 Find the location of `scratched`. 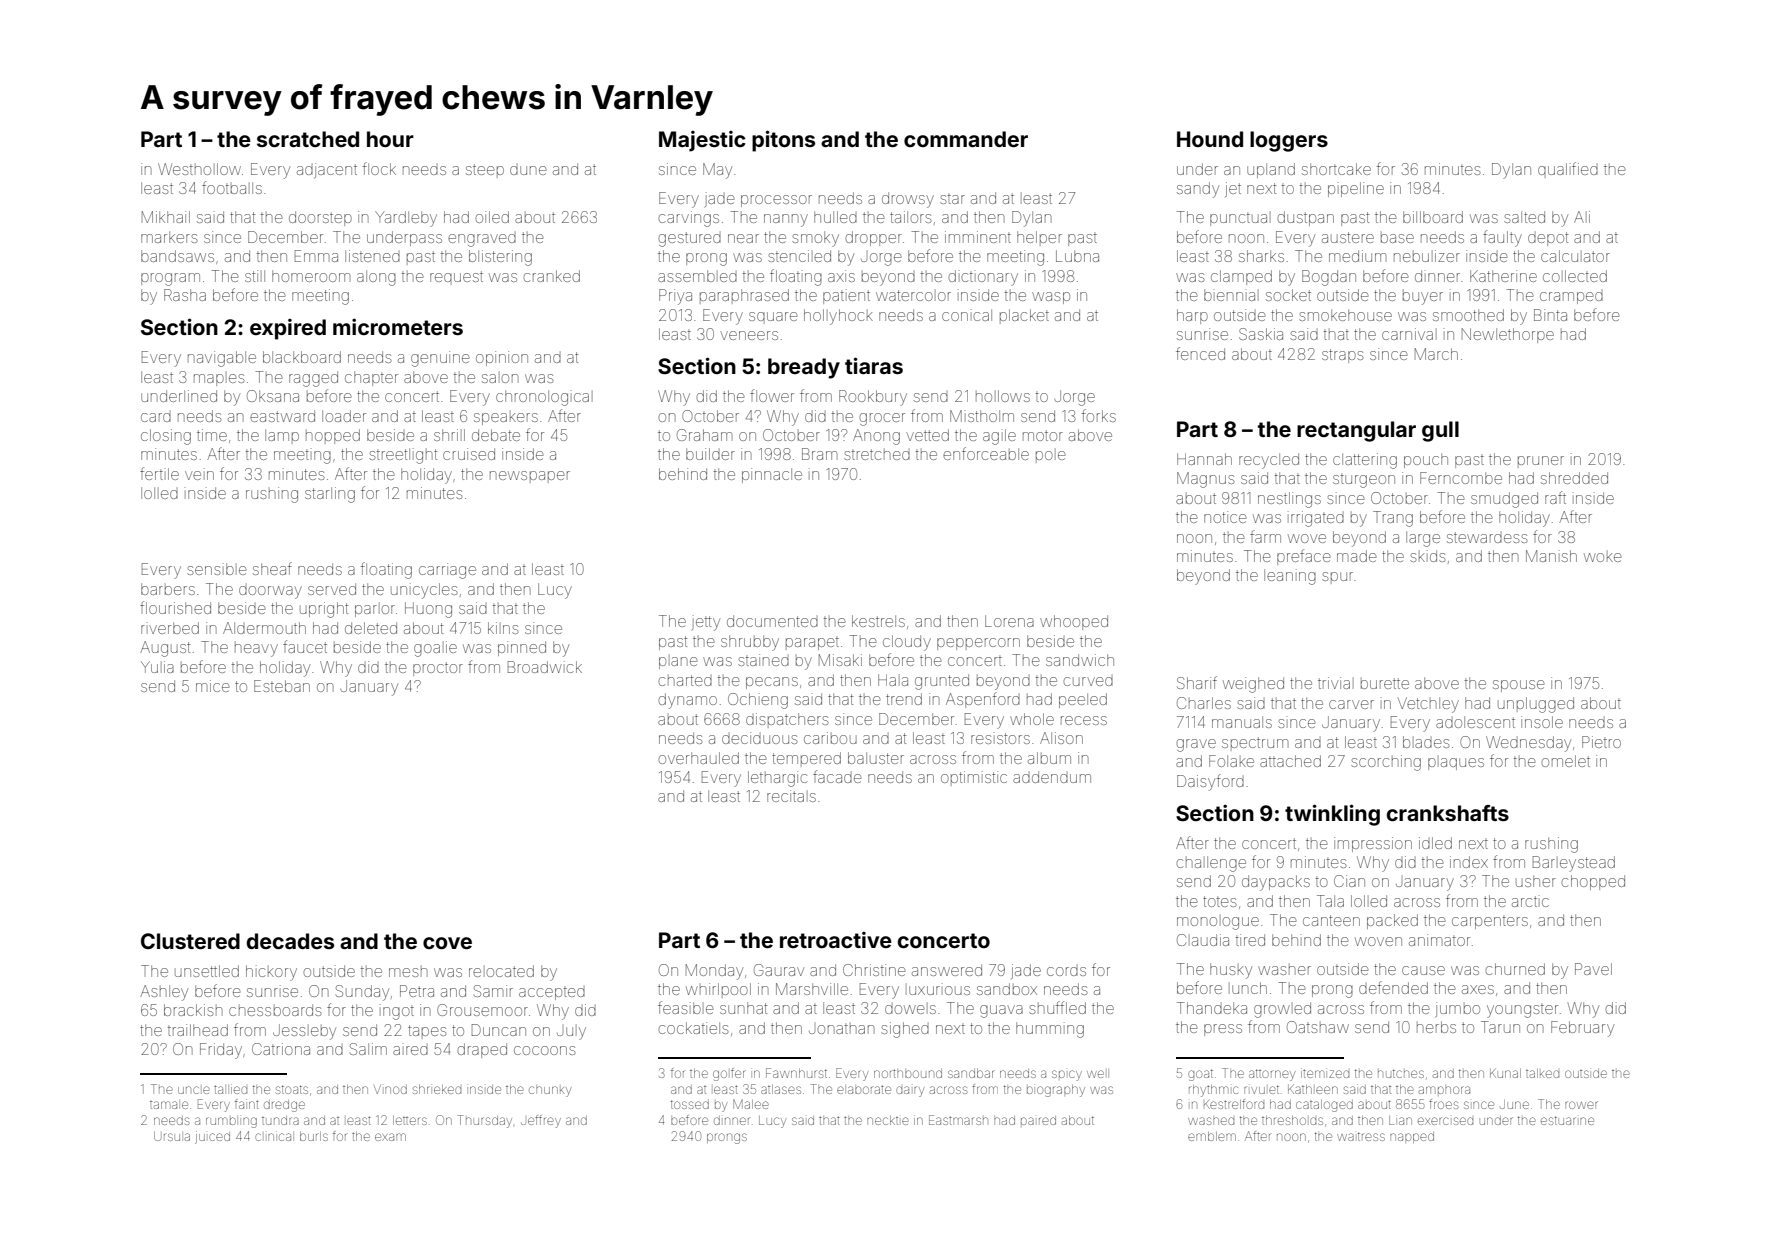

scratched is located at coordinates (308, 139).
